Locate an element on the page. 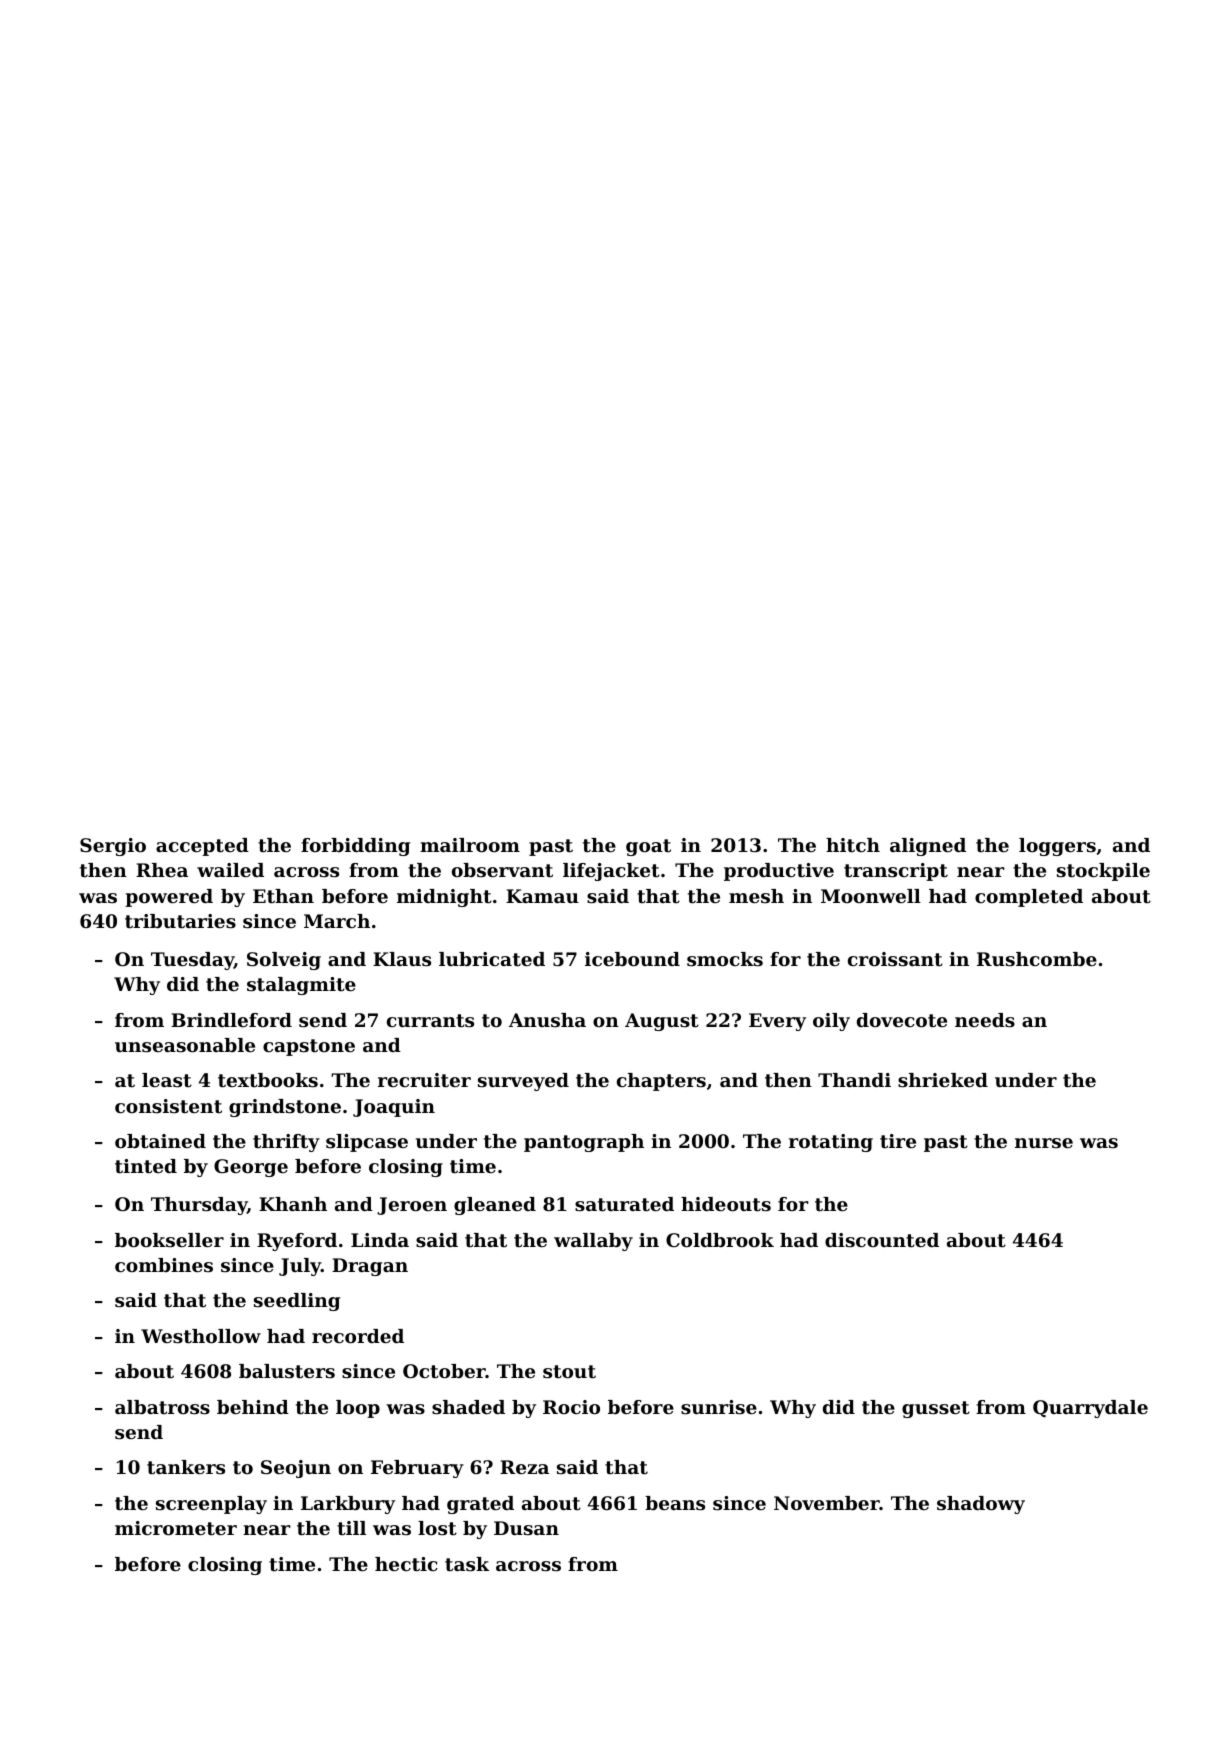 This page has width=1230, height=1740. task is located at coordinates (467, 1564).
